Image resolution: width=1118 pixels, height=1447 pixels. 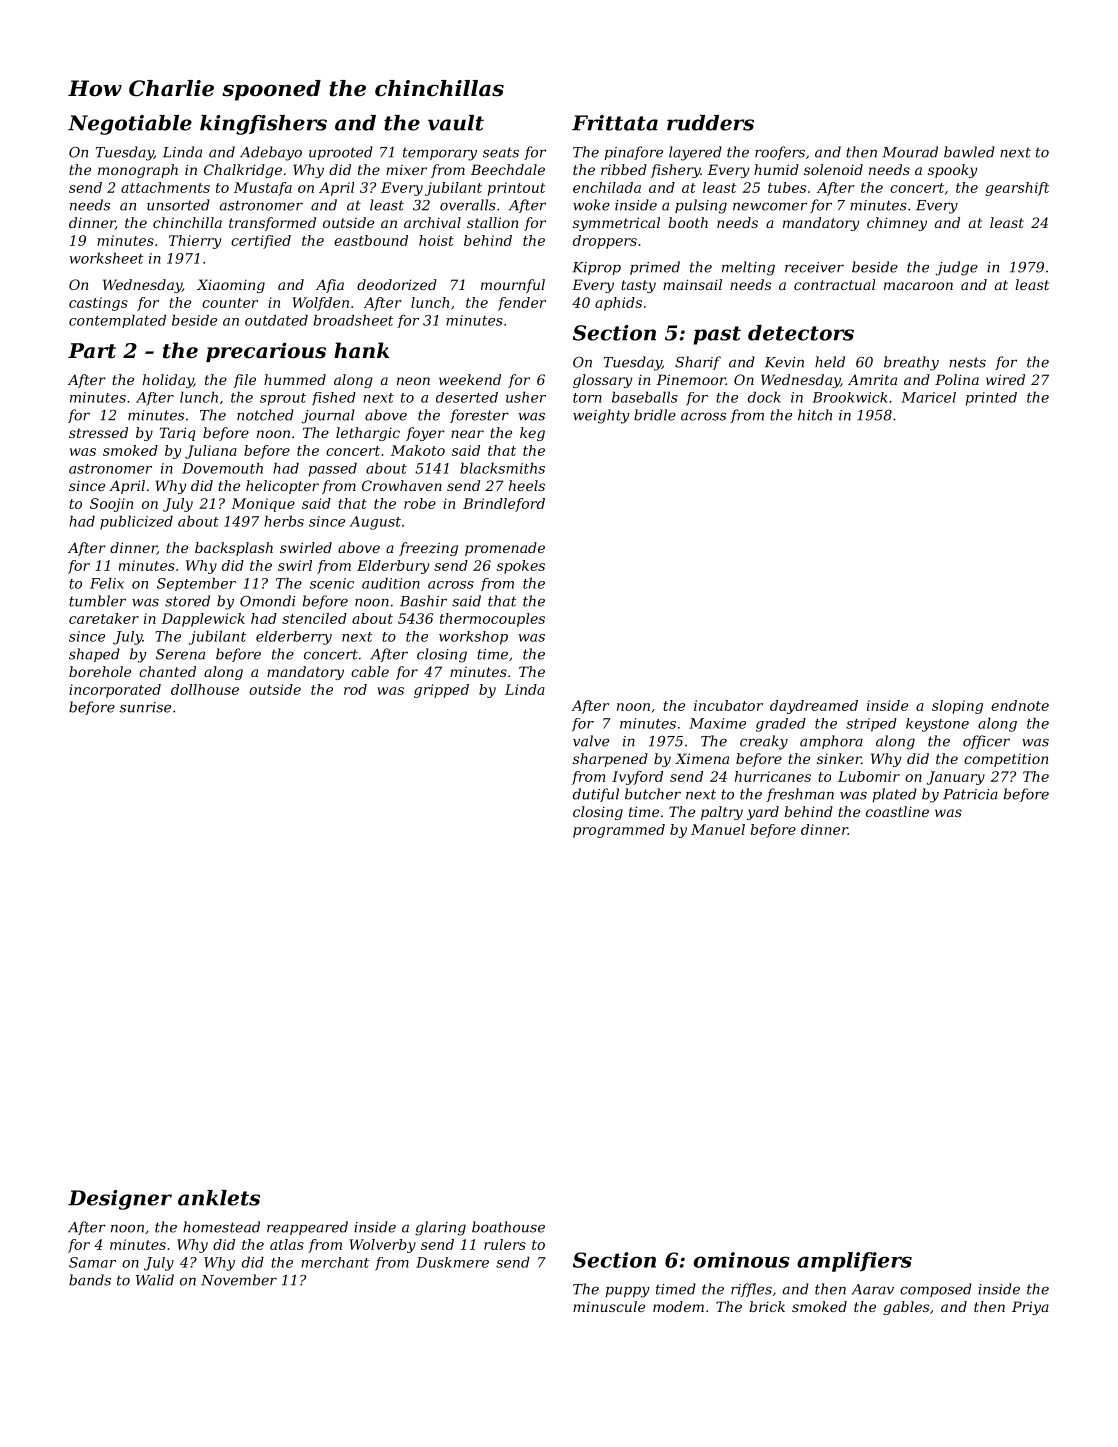 I want to click on worksheet, so click(x=106, y=258).
